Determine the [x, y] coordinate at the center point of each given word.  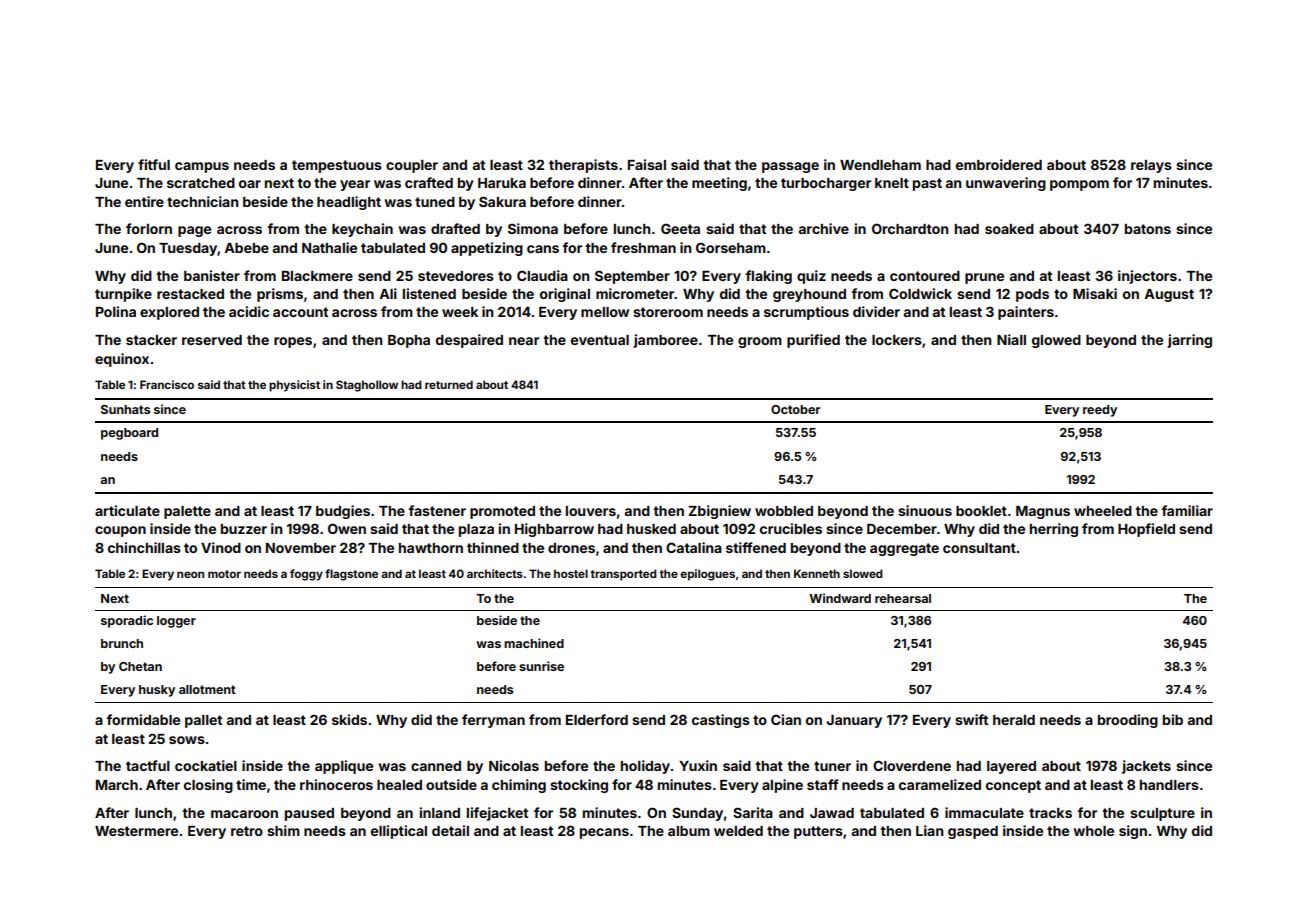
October [795, 409]
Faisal [647, 164]
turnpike [123, 295]
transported [623, 575]
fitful [154, 164]
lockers [897, 340]
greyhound [809, 295]
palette [187, 512]
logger [176, 622]
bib [1173, 719]
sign [1133, 832]
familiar [1187, 510]
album [689, 831]
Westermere [136, 831]
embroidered [999, 164]
